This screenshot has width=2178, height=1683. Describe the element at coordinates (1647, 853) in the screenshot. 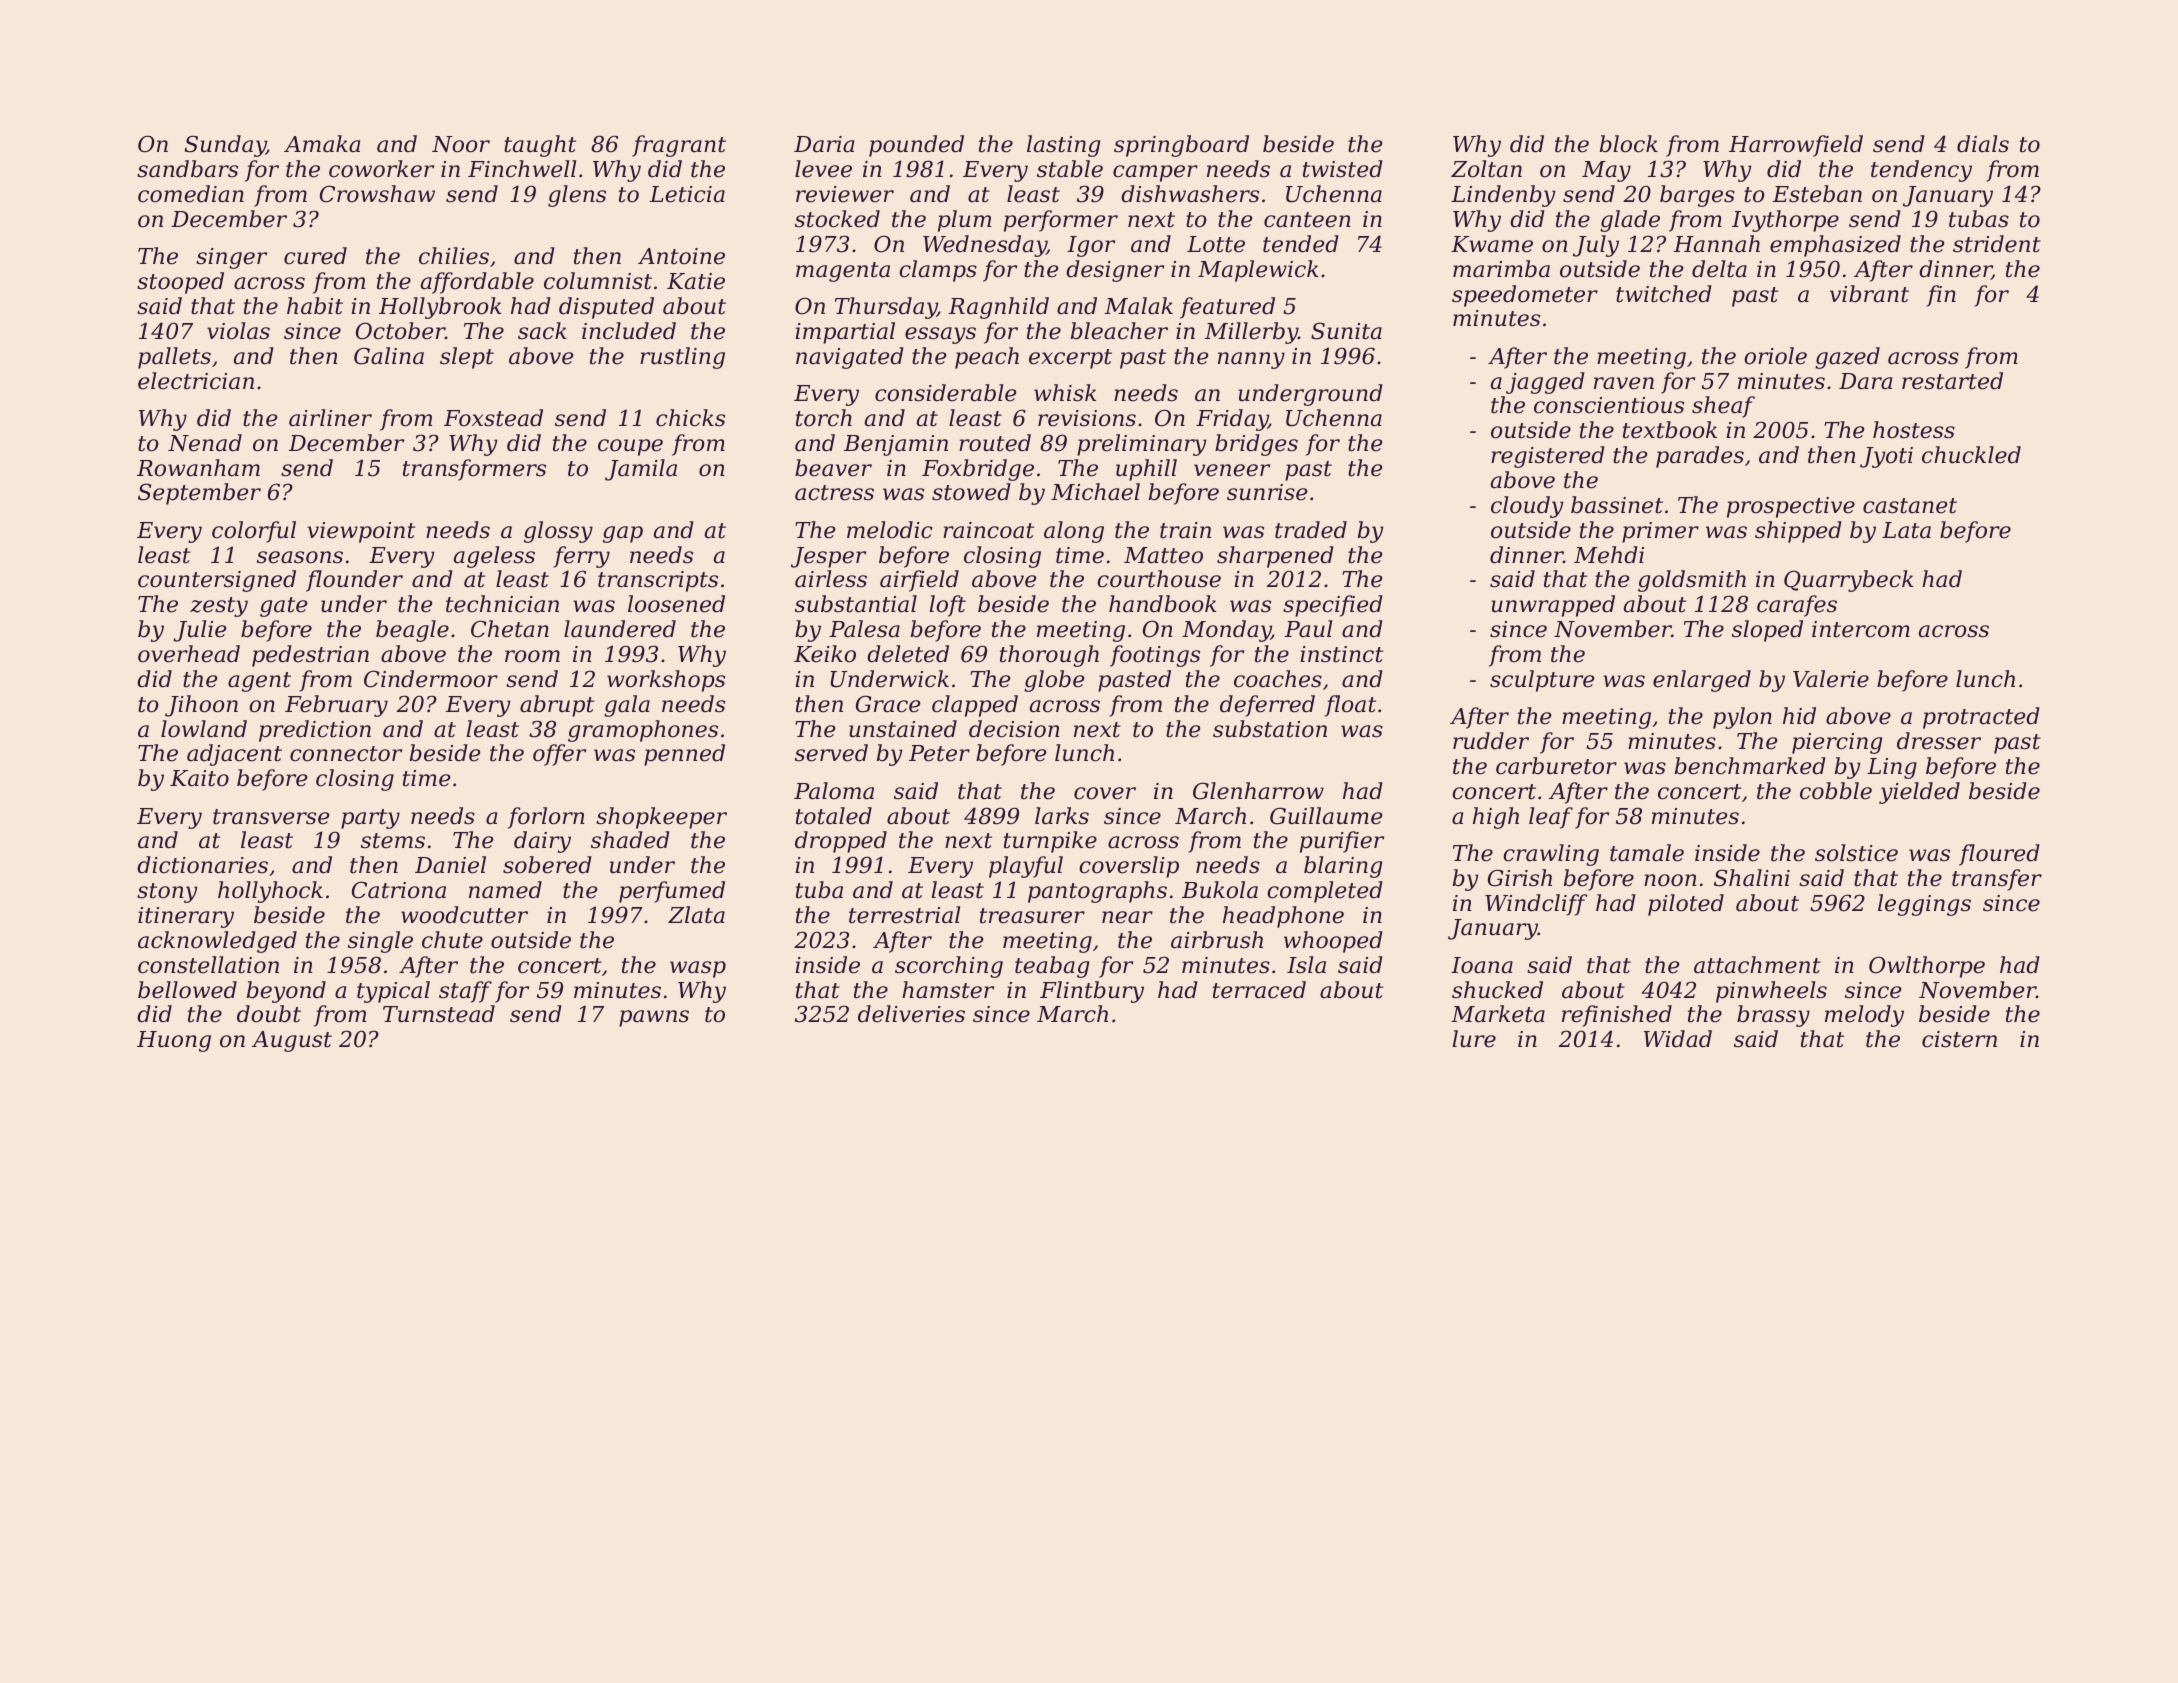

I see `tamale` at that location.
